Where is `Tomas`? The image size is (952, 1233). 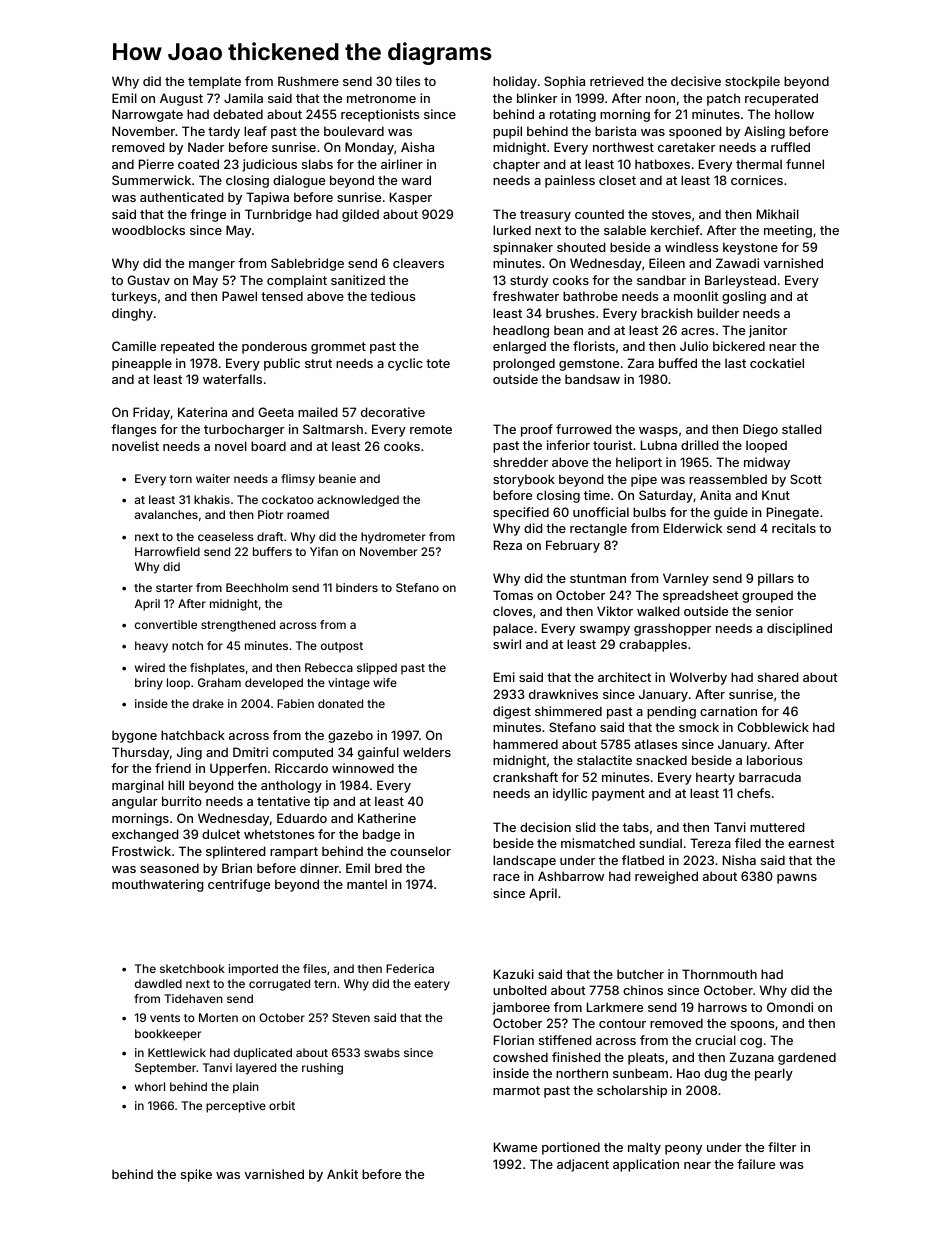 Tomas is located at coordinates (513, 595).
